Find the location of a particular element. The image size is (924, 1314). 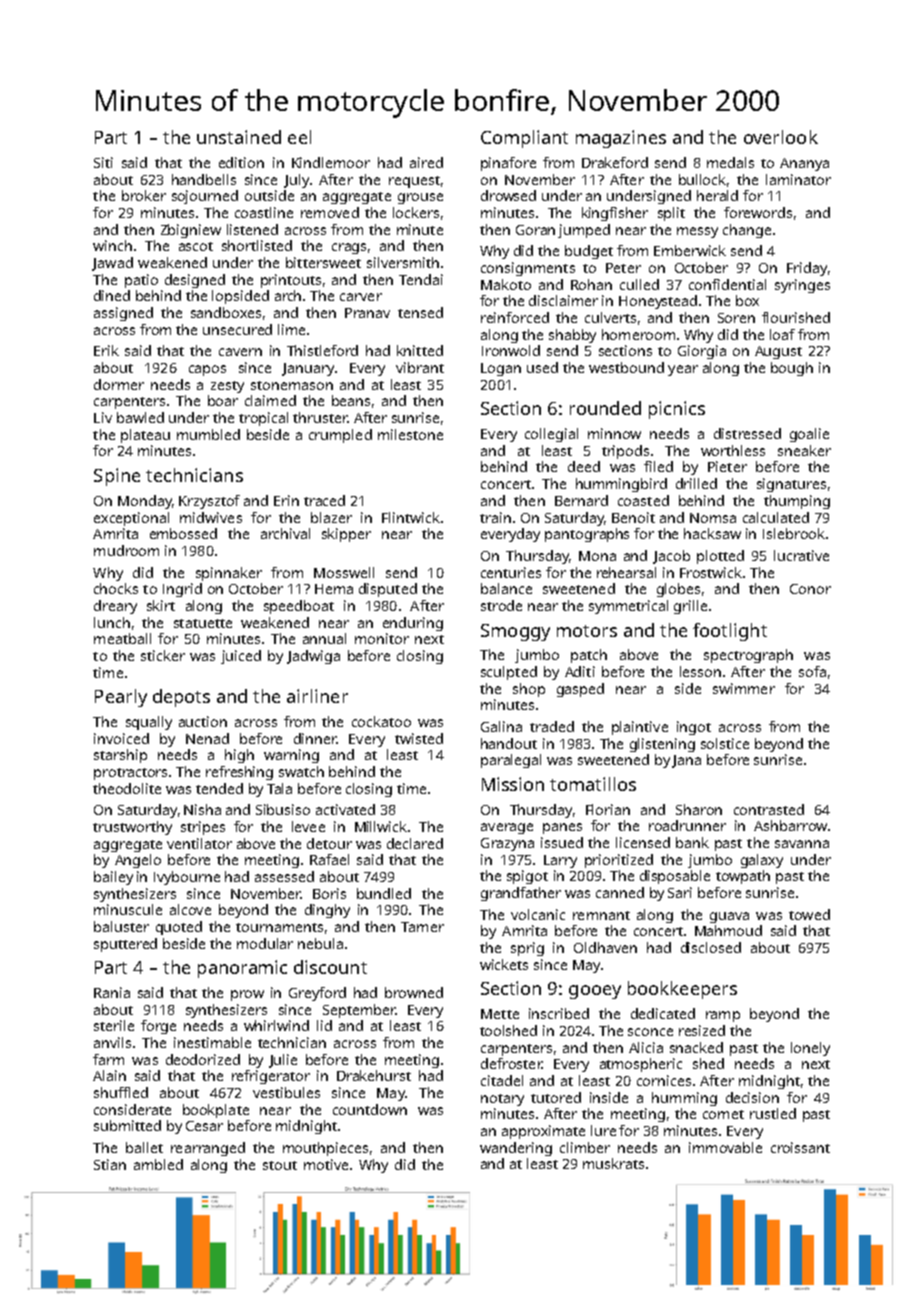

lockers is located at coordinates (416, 212).
